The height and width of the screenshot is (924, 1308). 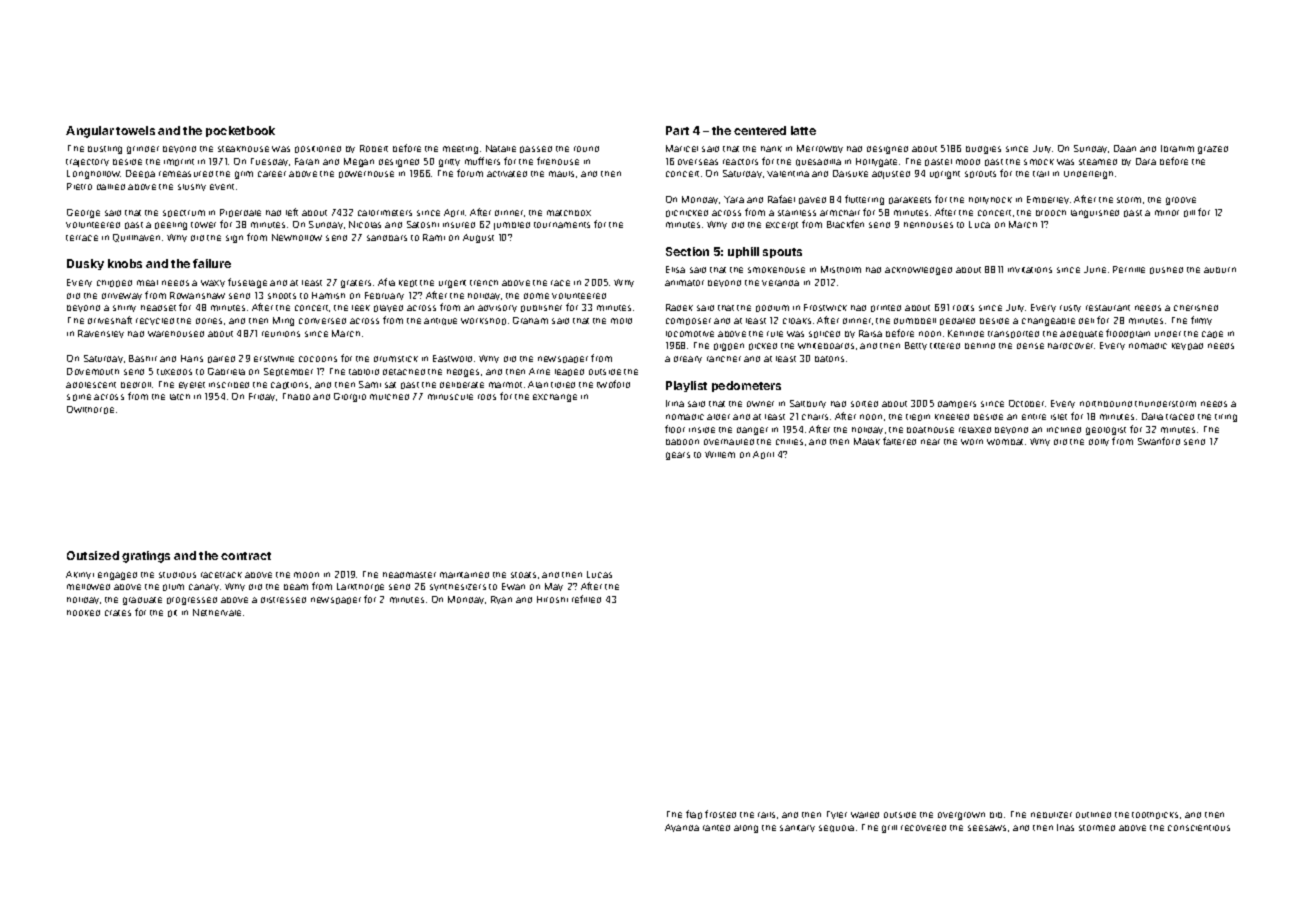 What do you see at coordinates (586, 599) in the screenshot?
I see `refilled` at bounding box center [586, 599].
